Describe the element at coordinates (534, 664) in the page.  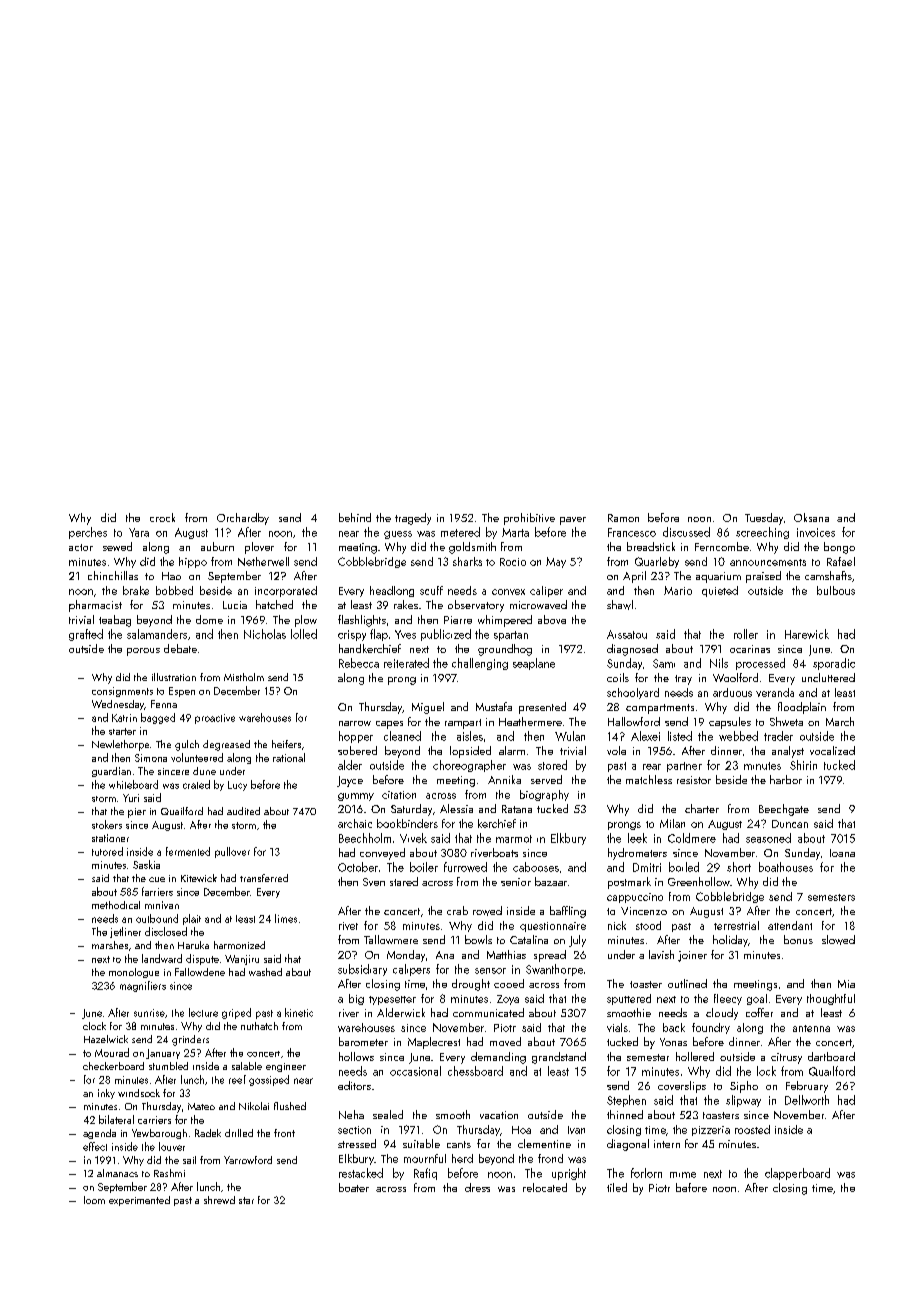
I see `seaplane` at that location.
